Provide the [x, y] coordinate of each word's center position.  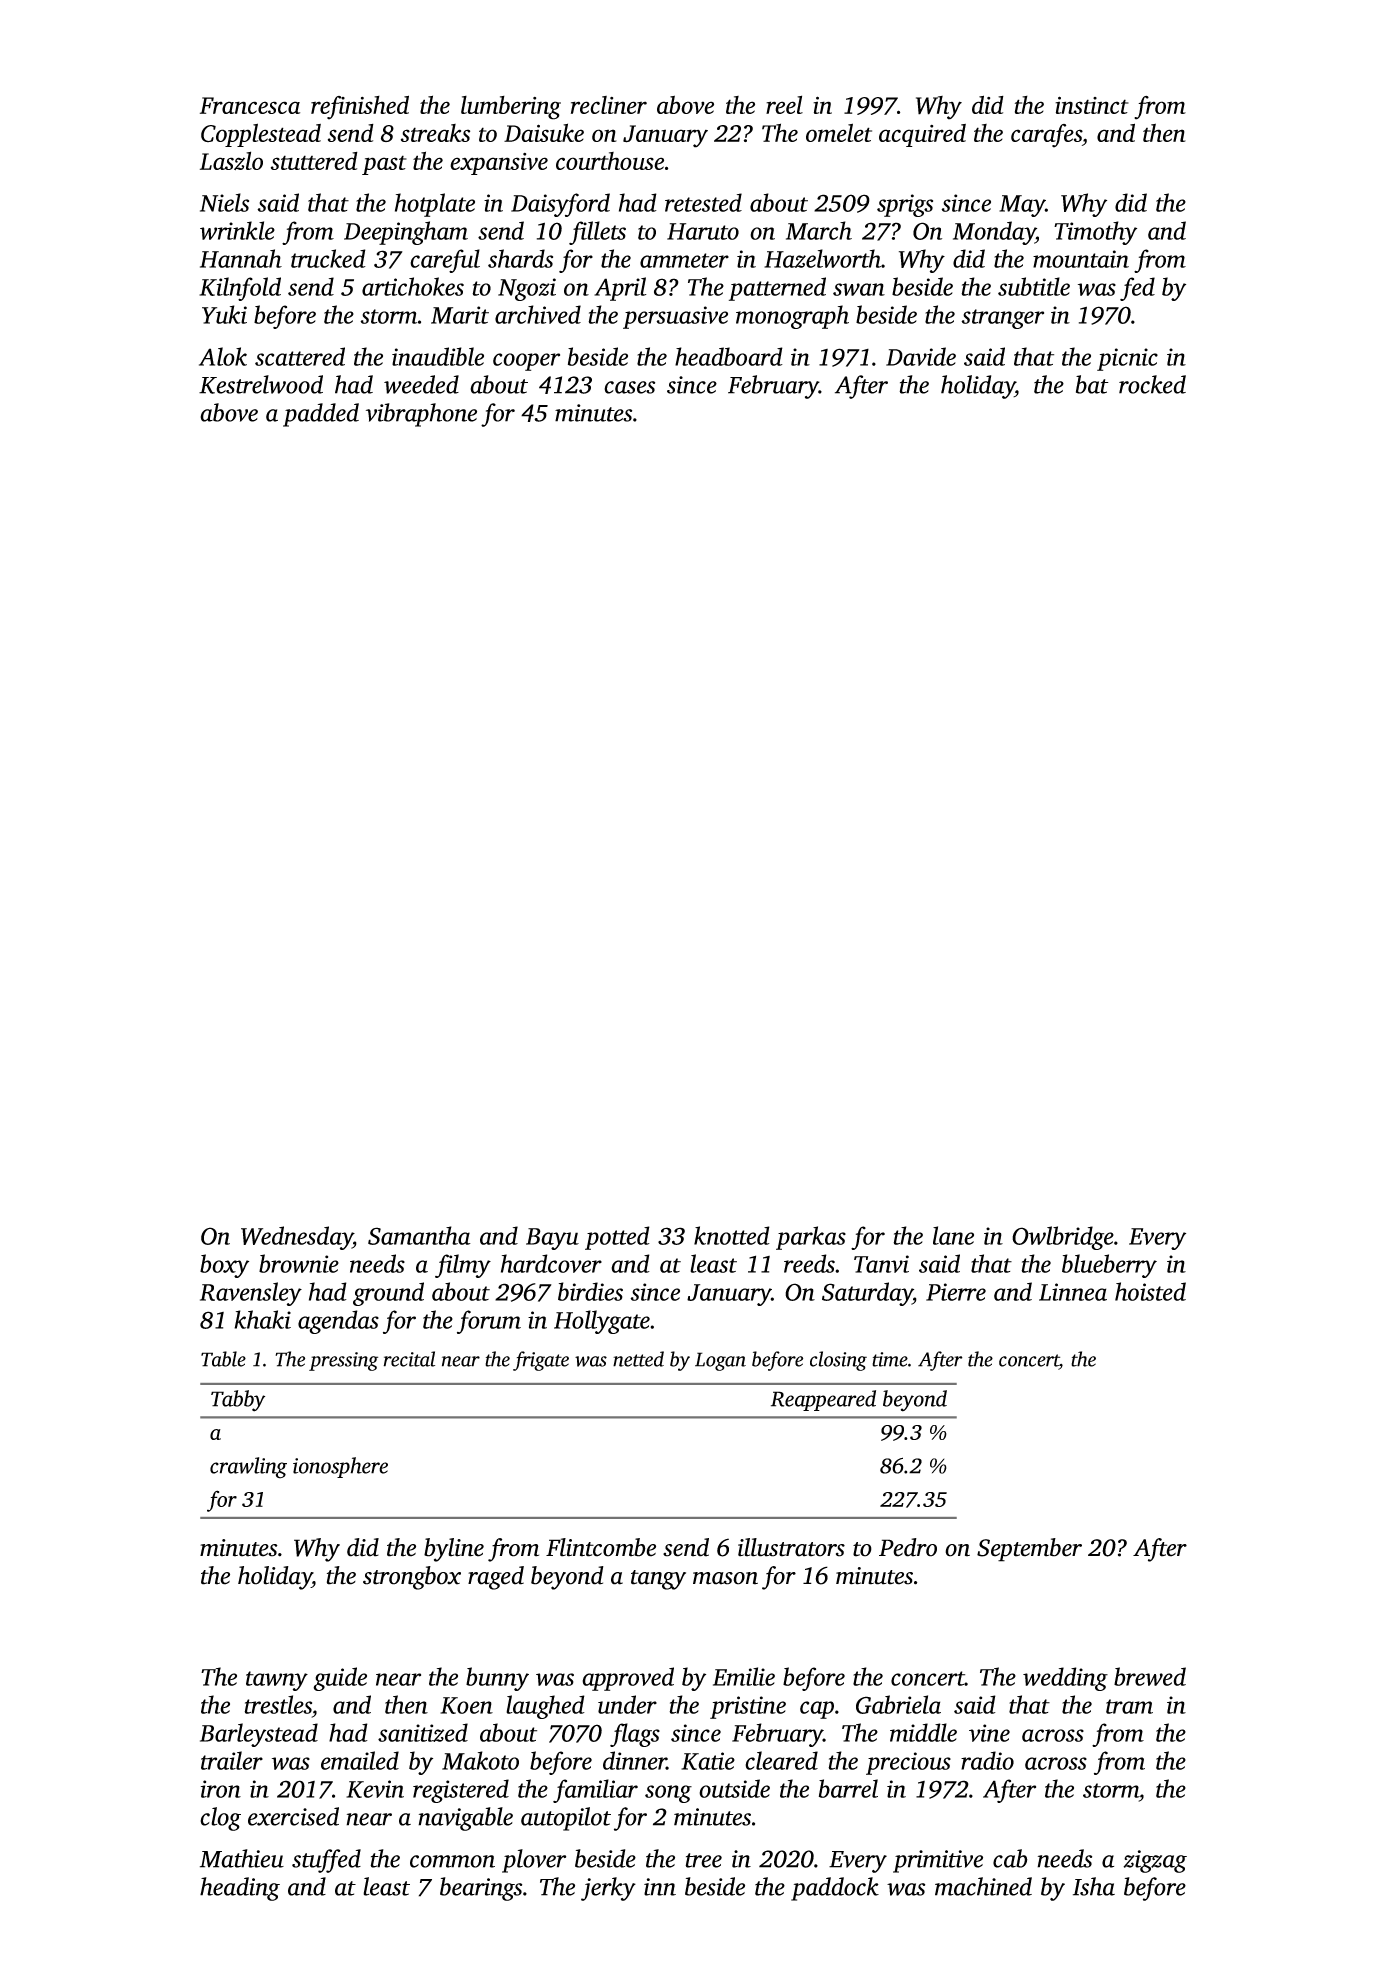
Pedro [908, 1547]
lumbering [511, 108]
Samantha [419, 1235]
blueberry [1109, 1266]
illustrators [791, 1547]
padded [321, 415]
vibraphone [421, 415]
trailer [232, 1760]
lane [953, 1235]
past [384, 165]
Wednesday [297, 1238]
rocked [1152, 384]
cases [629, 387]
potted [617, 1238]
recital [409, 1359]
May [1022, 206]
